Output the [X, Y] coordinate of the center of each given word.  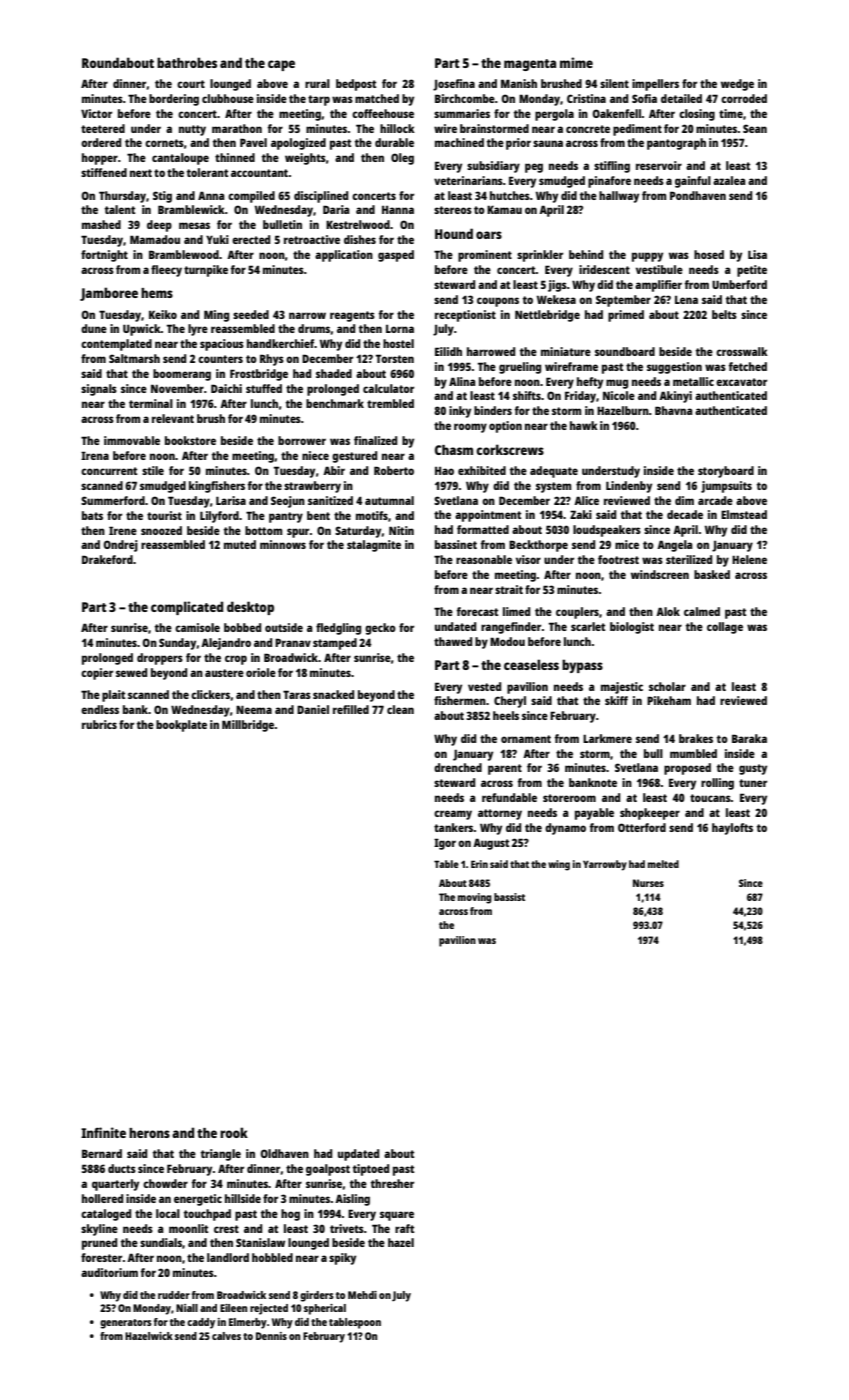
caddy [201, 1323]
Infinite [103, 1132]
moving [475, 898]
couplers [577, 613]
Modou [507, 641]
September [623, 301]
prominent [485, 256]
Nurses [648, 883]
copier [97, 674]
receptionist [465, 316]
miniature [566, 351]
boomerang [182, 375]
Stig [162, 197]
